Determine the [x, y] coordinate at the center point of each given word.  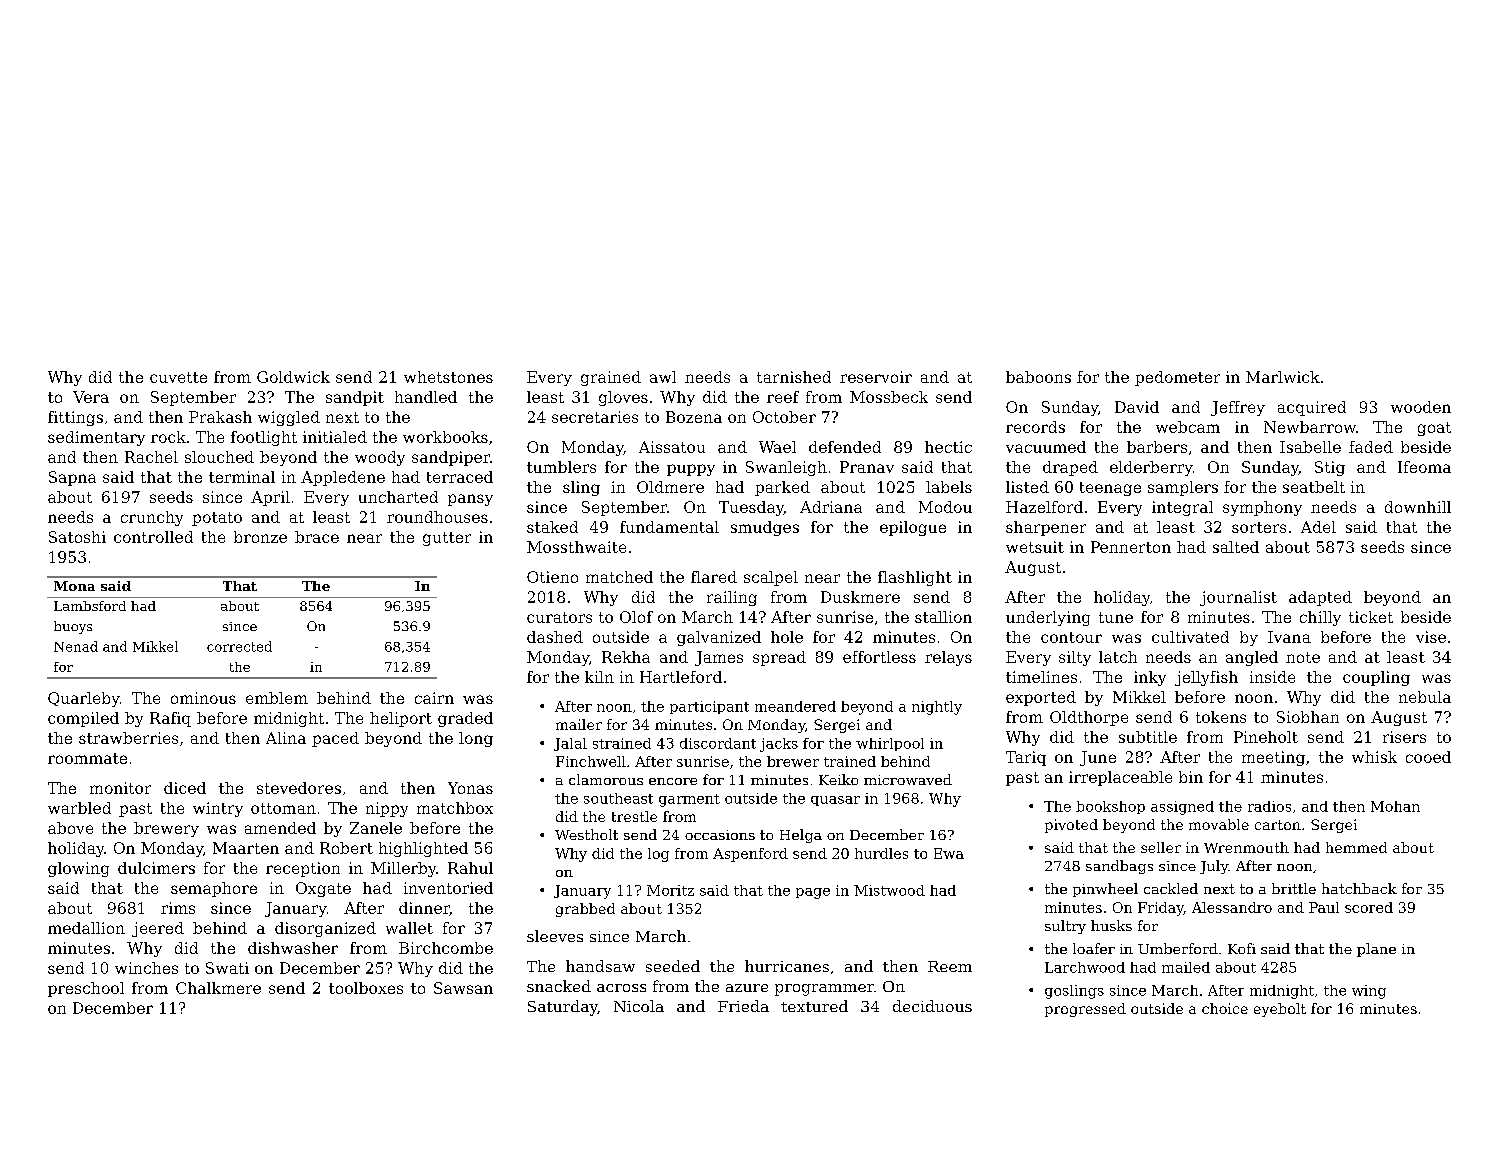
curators [559, 617]
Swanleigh [786, 468]
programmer [824, 990]
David [1137, 407]
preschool [86, 989]
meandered [795, 706]
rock [168, 437]
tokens [1221, 717]
